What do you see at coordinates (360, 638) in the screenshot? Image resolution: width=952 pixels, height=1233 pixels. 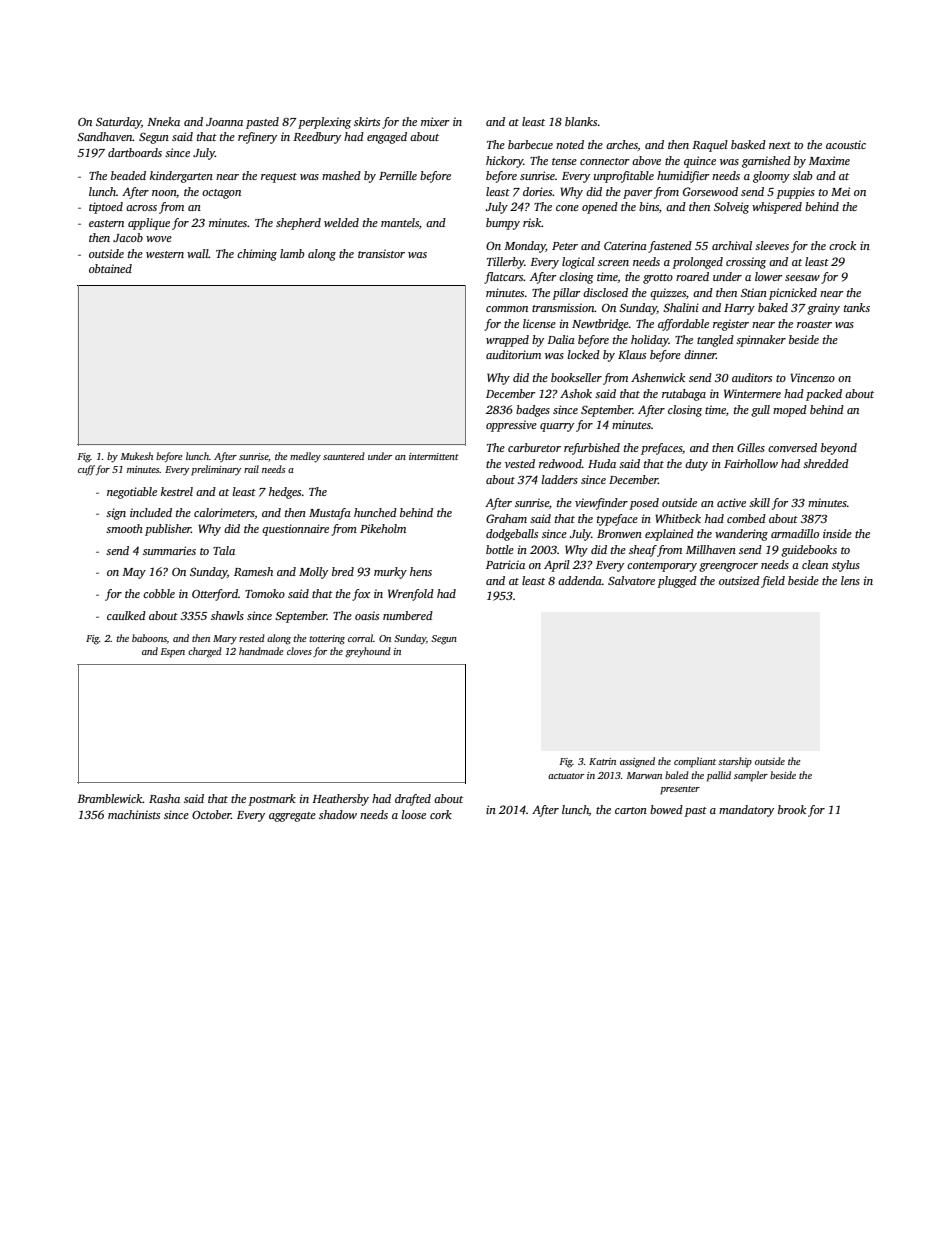 I see `corral` at bounding box center [360, 638].
